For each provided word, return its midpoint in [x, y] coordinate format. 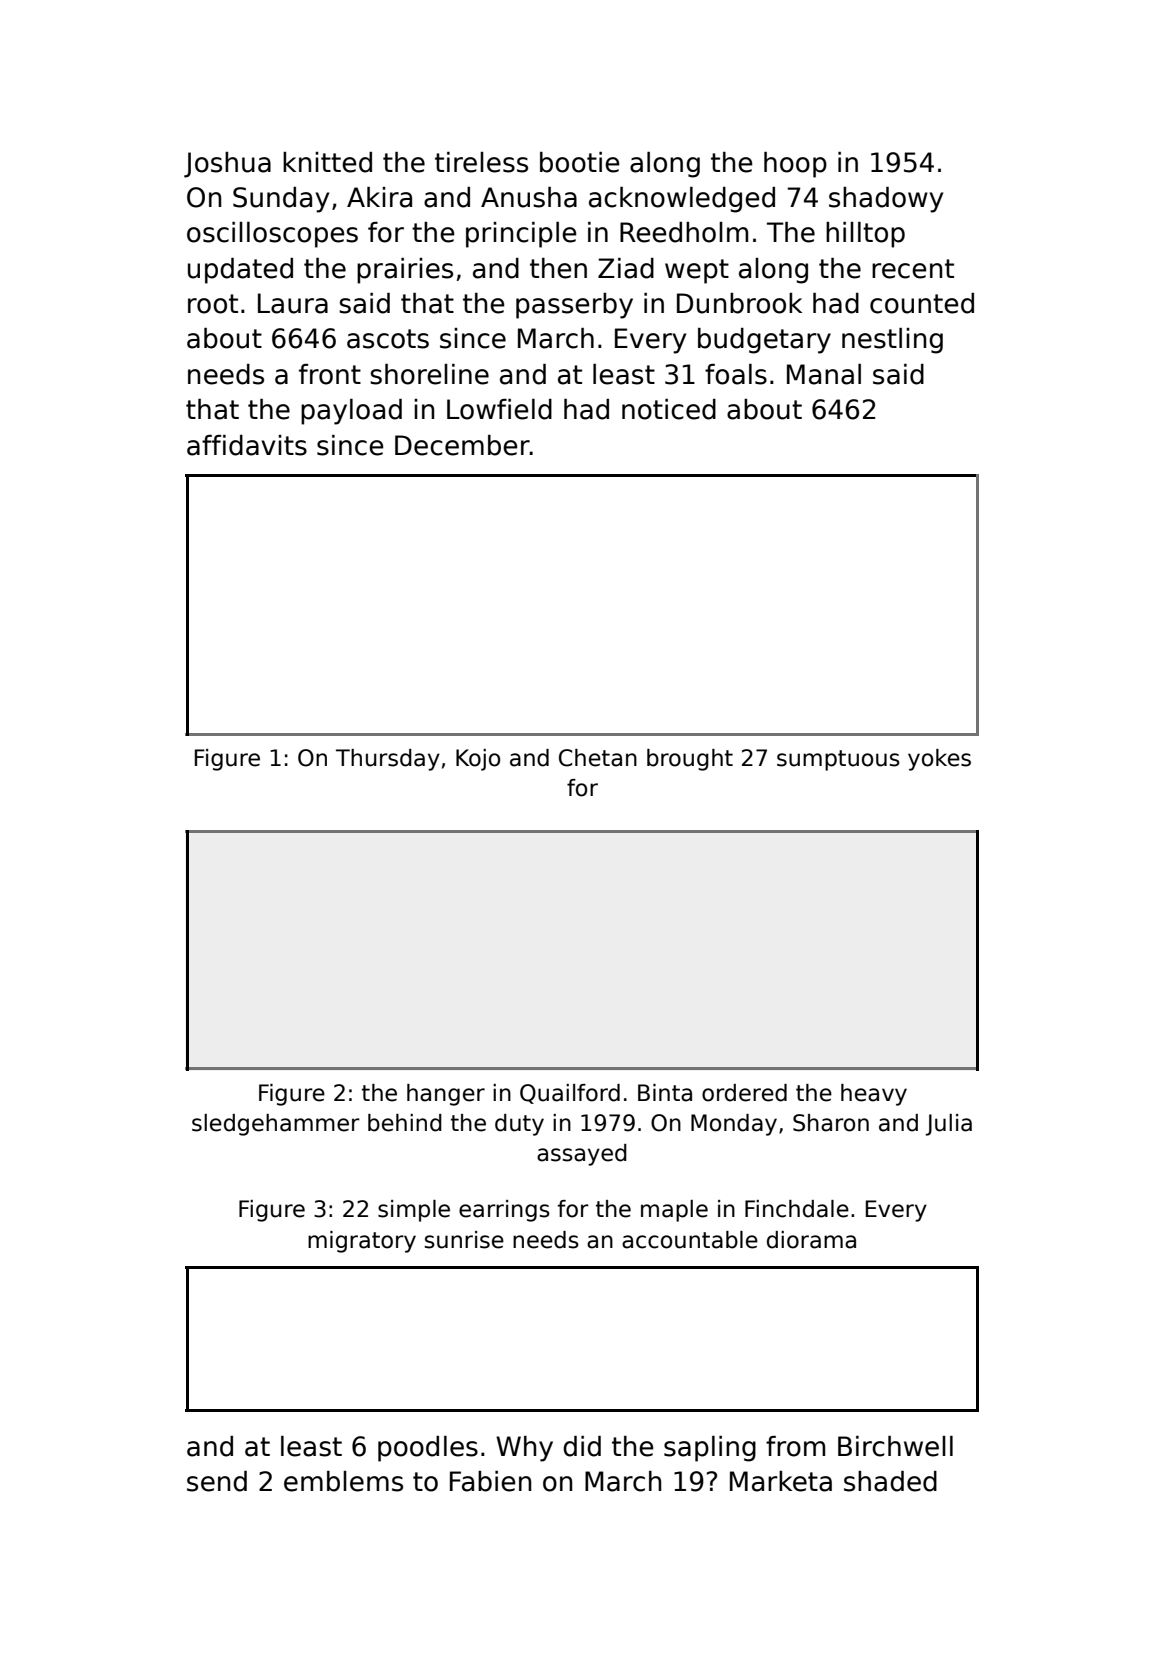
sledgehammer [276, 1125]
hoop [795, 165]
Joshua [227, 165]
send [217, 1481]
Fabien [490, 1481]
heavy [874, 1095]
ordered [744, 1093]
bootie [579, 162]
